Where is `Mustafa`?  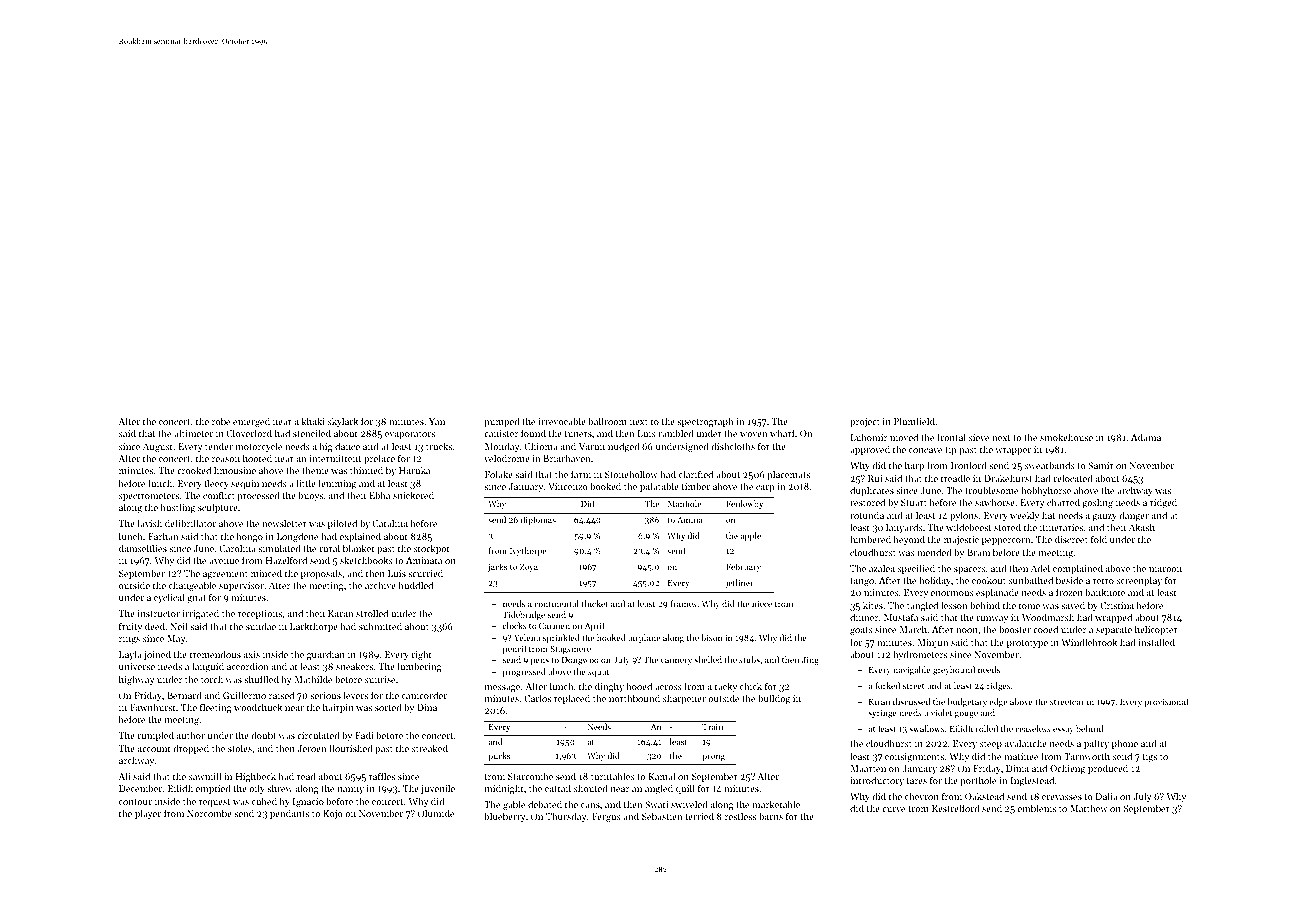
Mustafa is located at coordinates (901, 617).
